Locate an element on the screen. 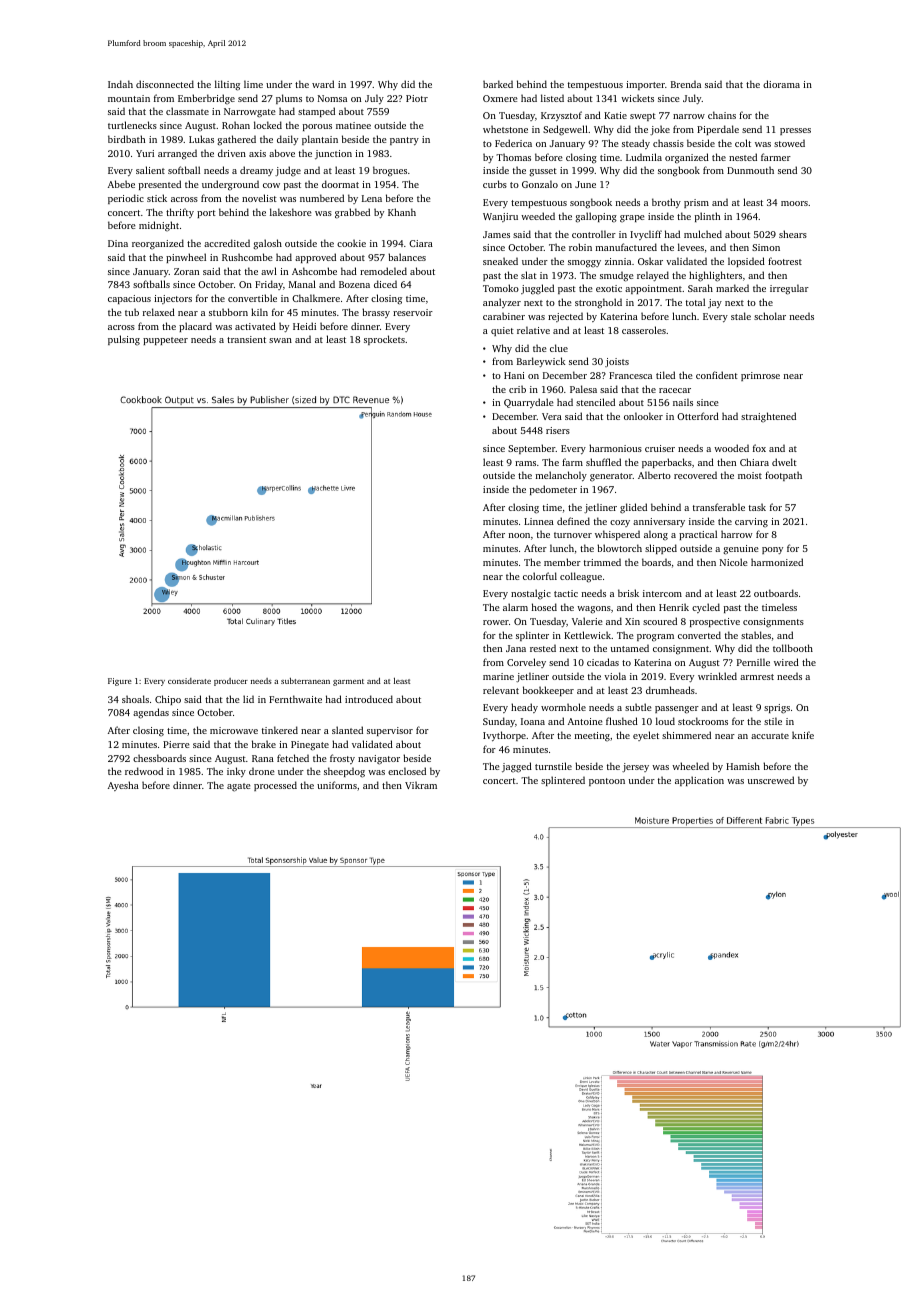 The image size is (924, 1308). disconnected is located at coordinates (165, 84).
